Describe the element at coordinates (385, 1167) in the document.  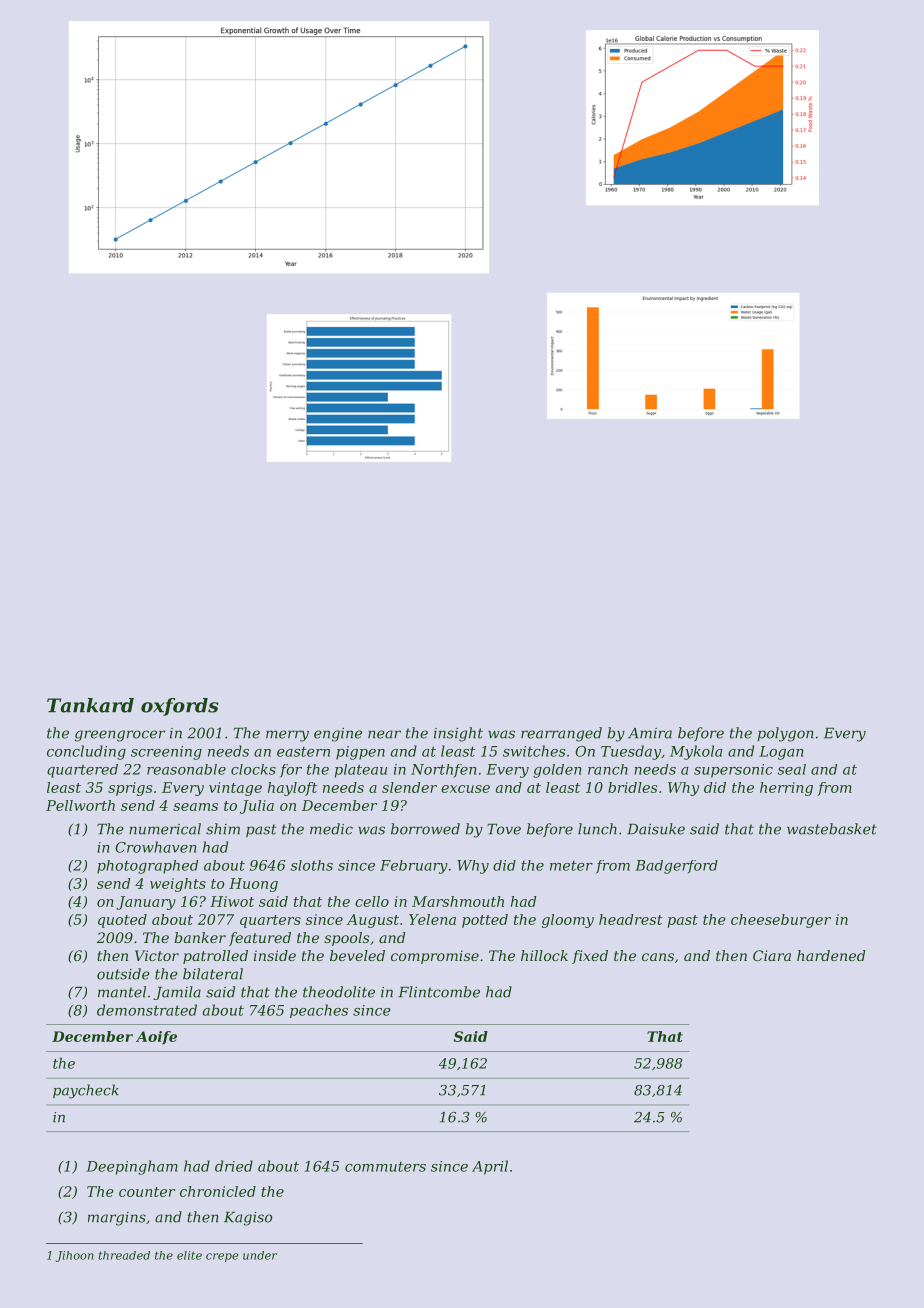
I see `commuters` at that location.
